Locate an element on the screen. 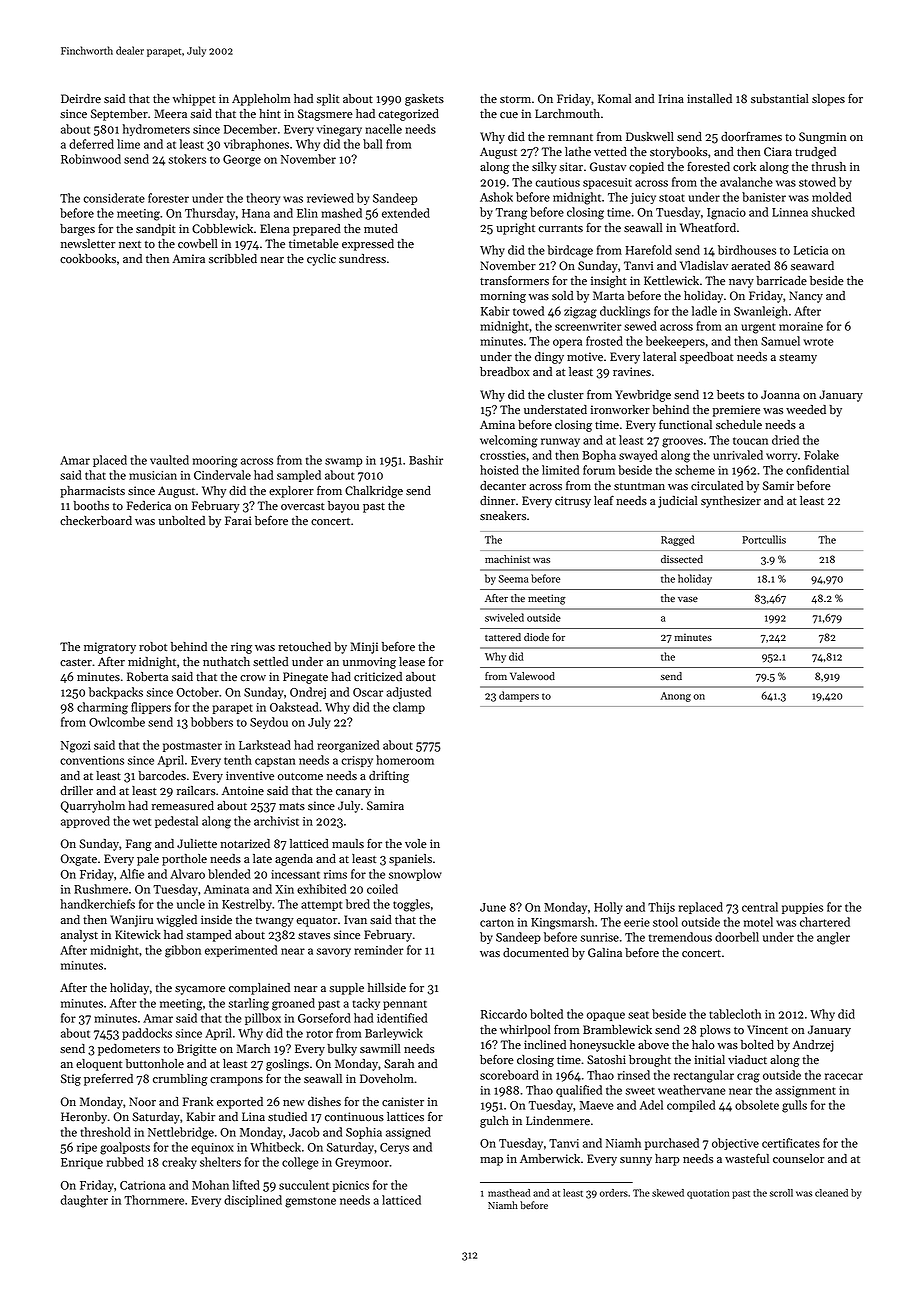 The width and height of the screenshot is (924, 1308). Portcullis is located at coordinates (764, 539).
